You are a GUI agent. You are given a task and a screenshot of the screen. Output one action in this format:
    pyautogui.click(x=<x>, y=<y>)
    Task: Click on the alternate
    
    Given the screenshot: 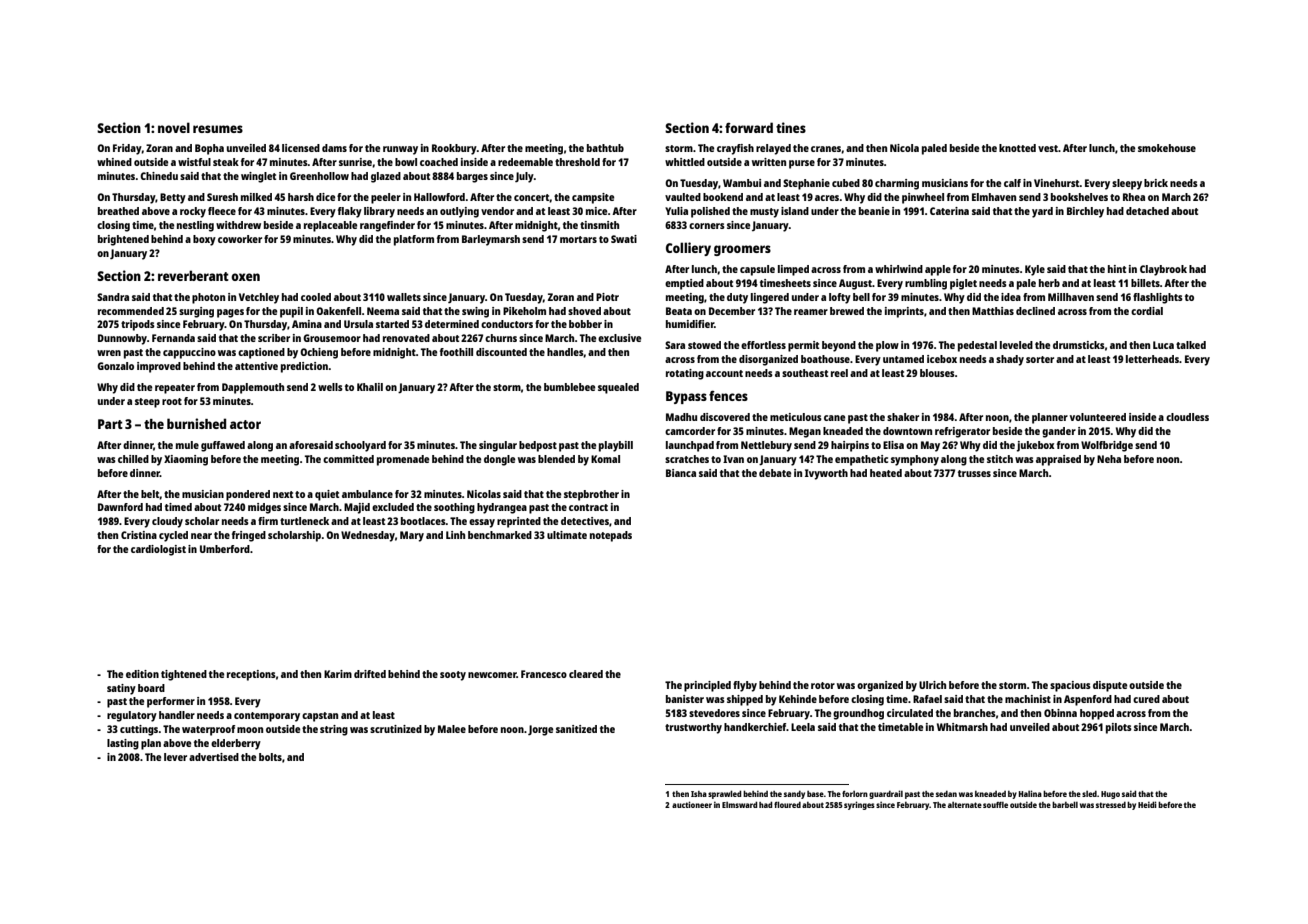 What is the action you would take?
    pyautogui.click(x=965, y=805)
